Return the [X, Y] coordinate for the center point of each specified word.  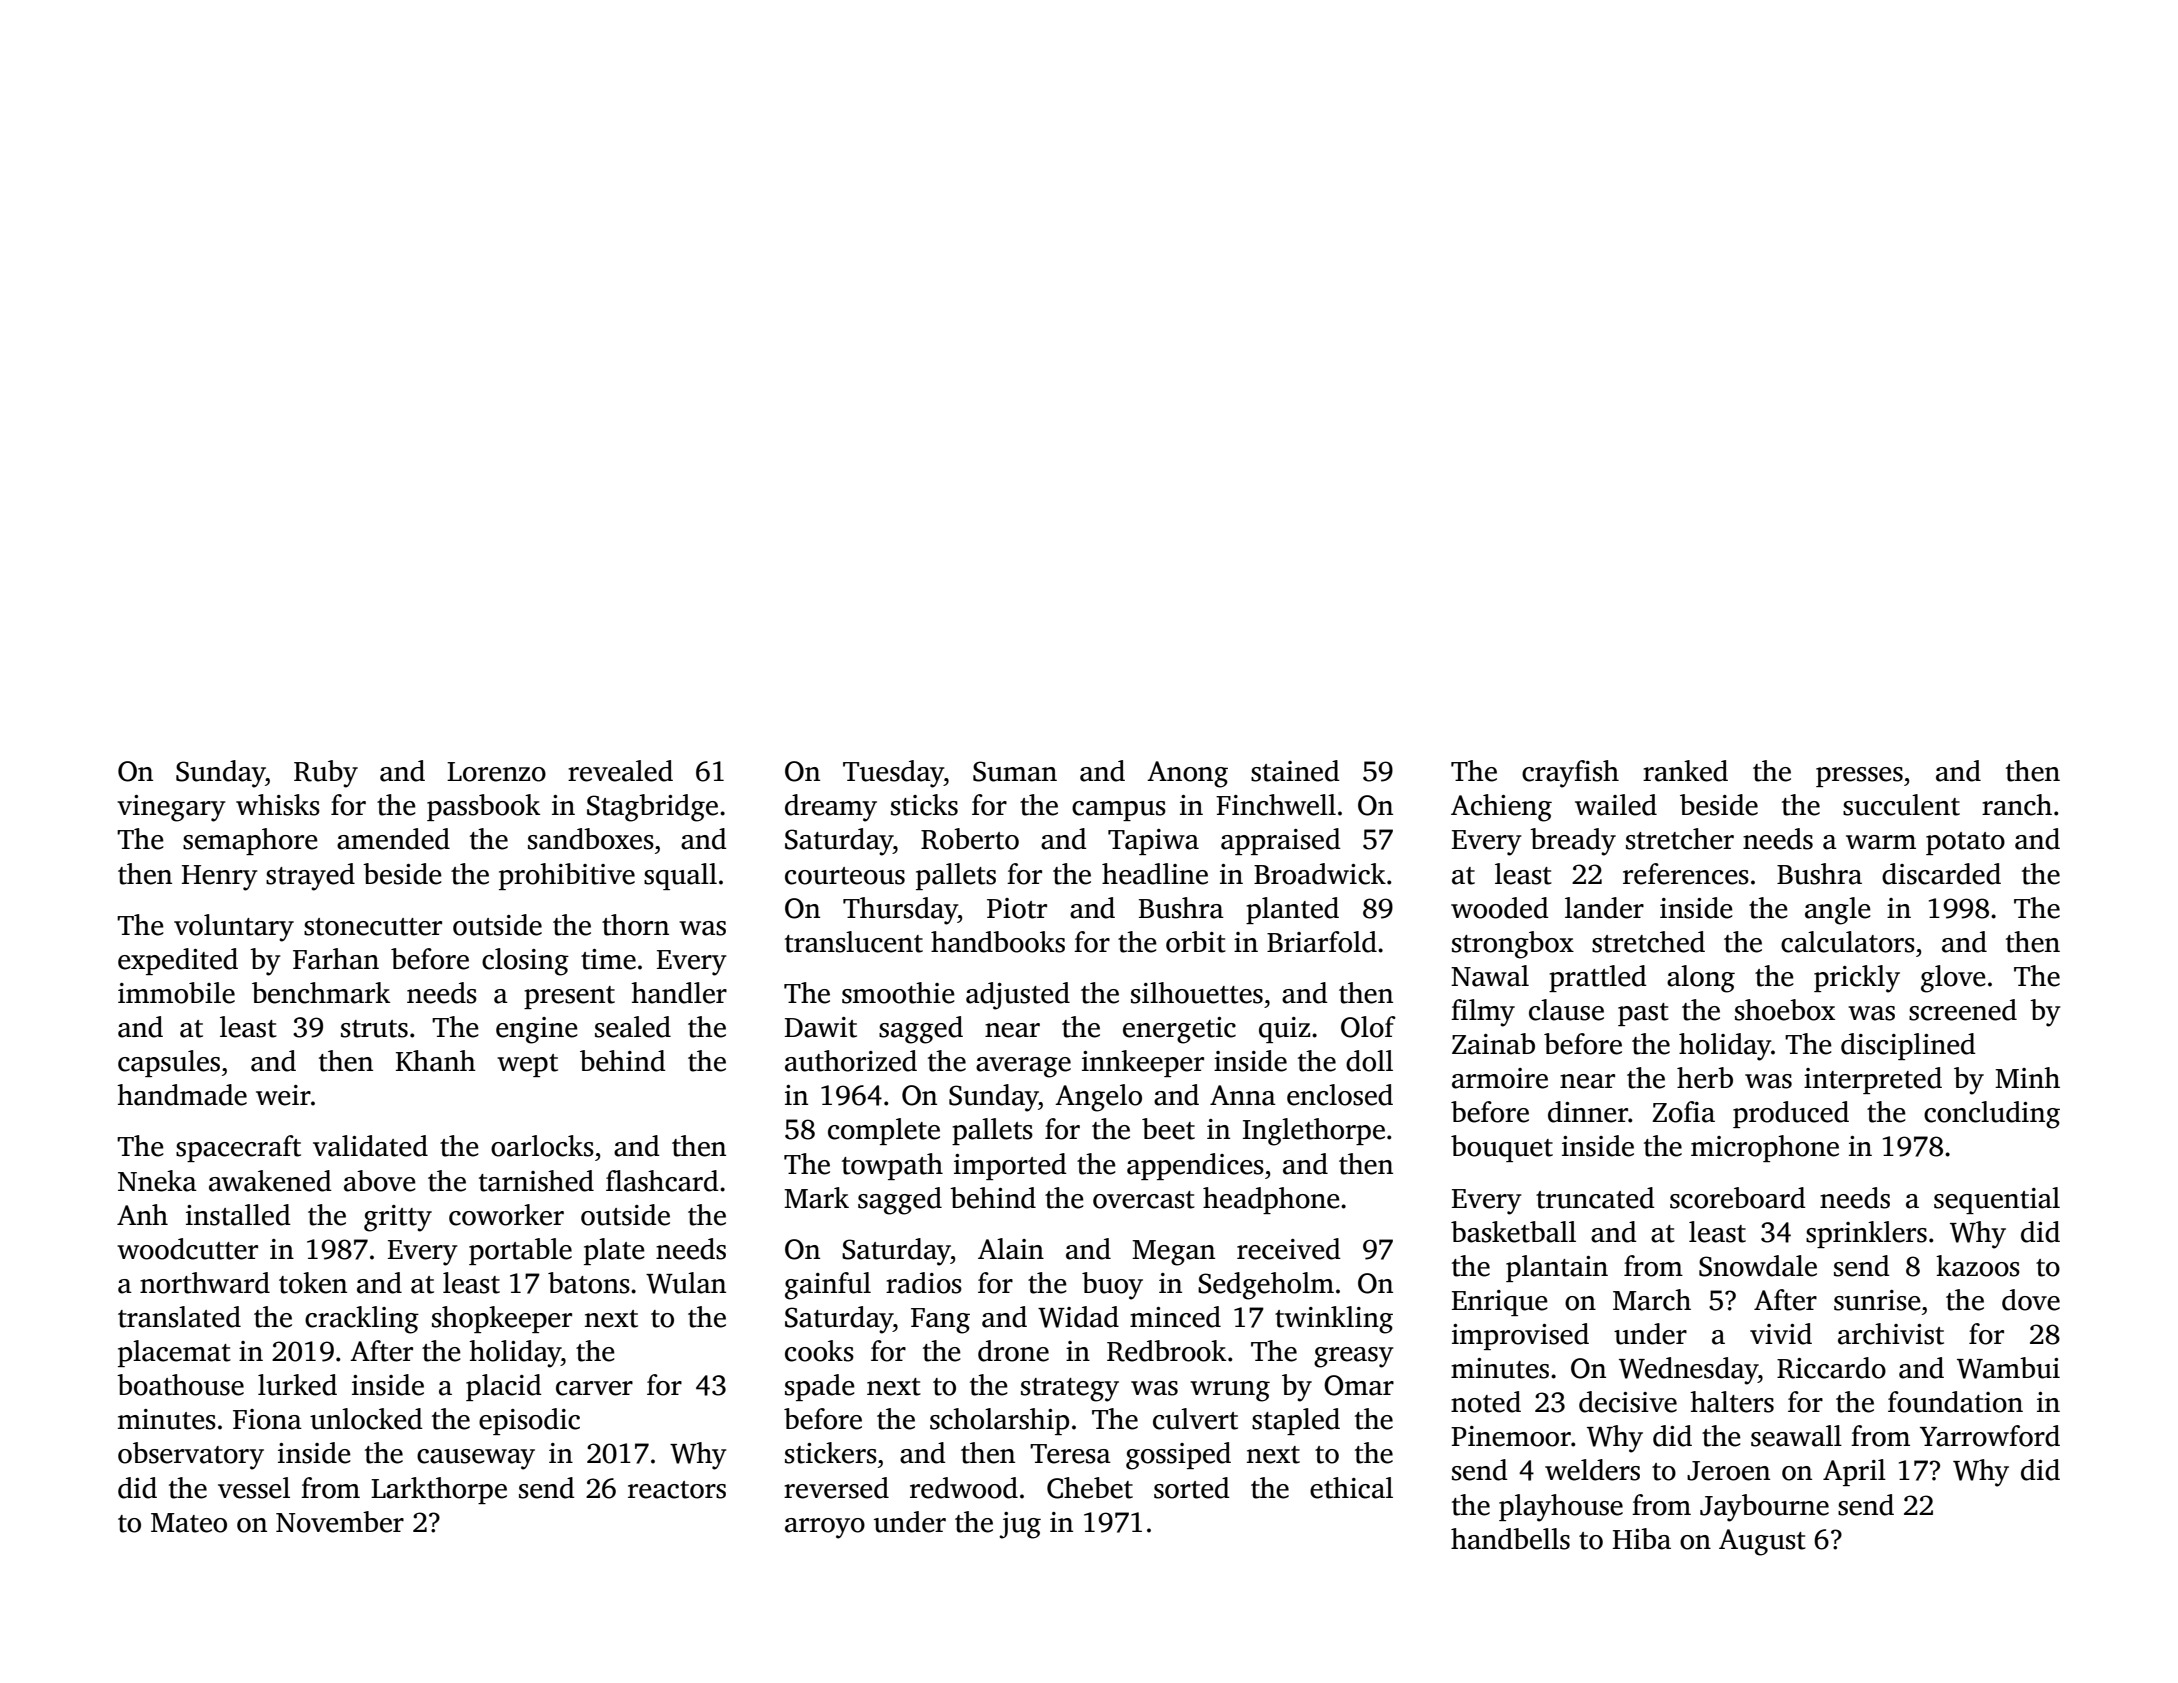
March [1652, 1300]
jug [1020, 1525]
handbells [1510, 1539]
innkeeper [1143, 1063]
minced [1175, 1317]
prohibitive [567, 876]
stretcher [1680, 839]
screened [1963, 1010]
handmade [182, 1095]
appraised [1281, 841]
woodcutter [187, 1249]
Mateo [189, 1523]
